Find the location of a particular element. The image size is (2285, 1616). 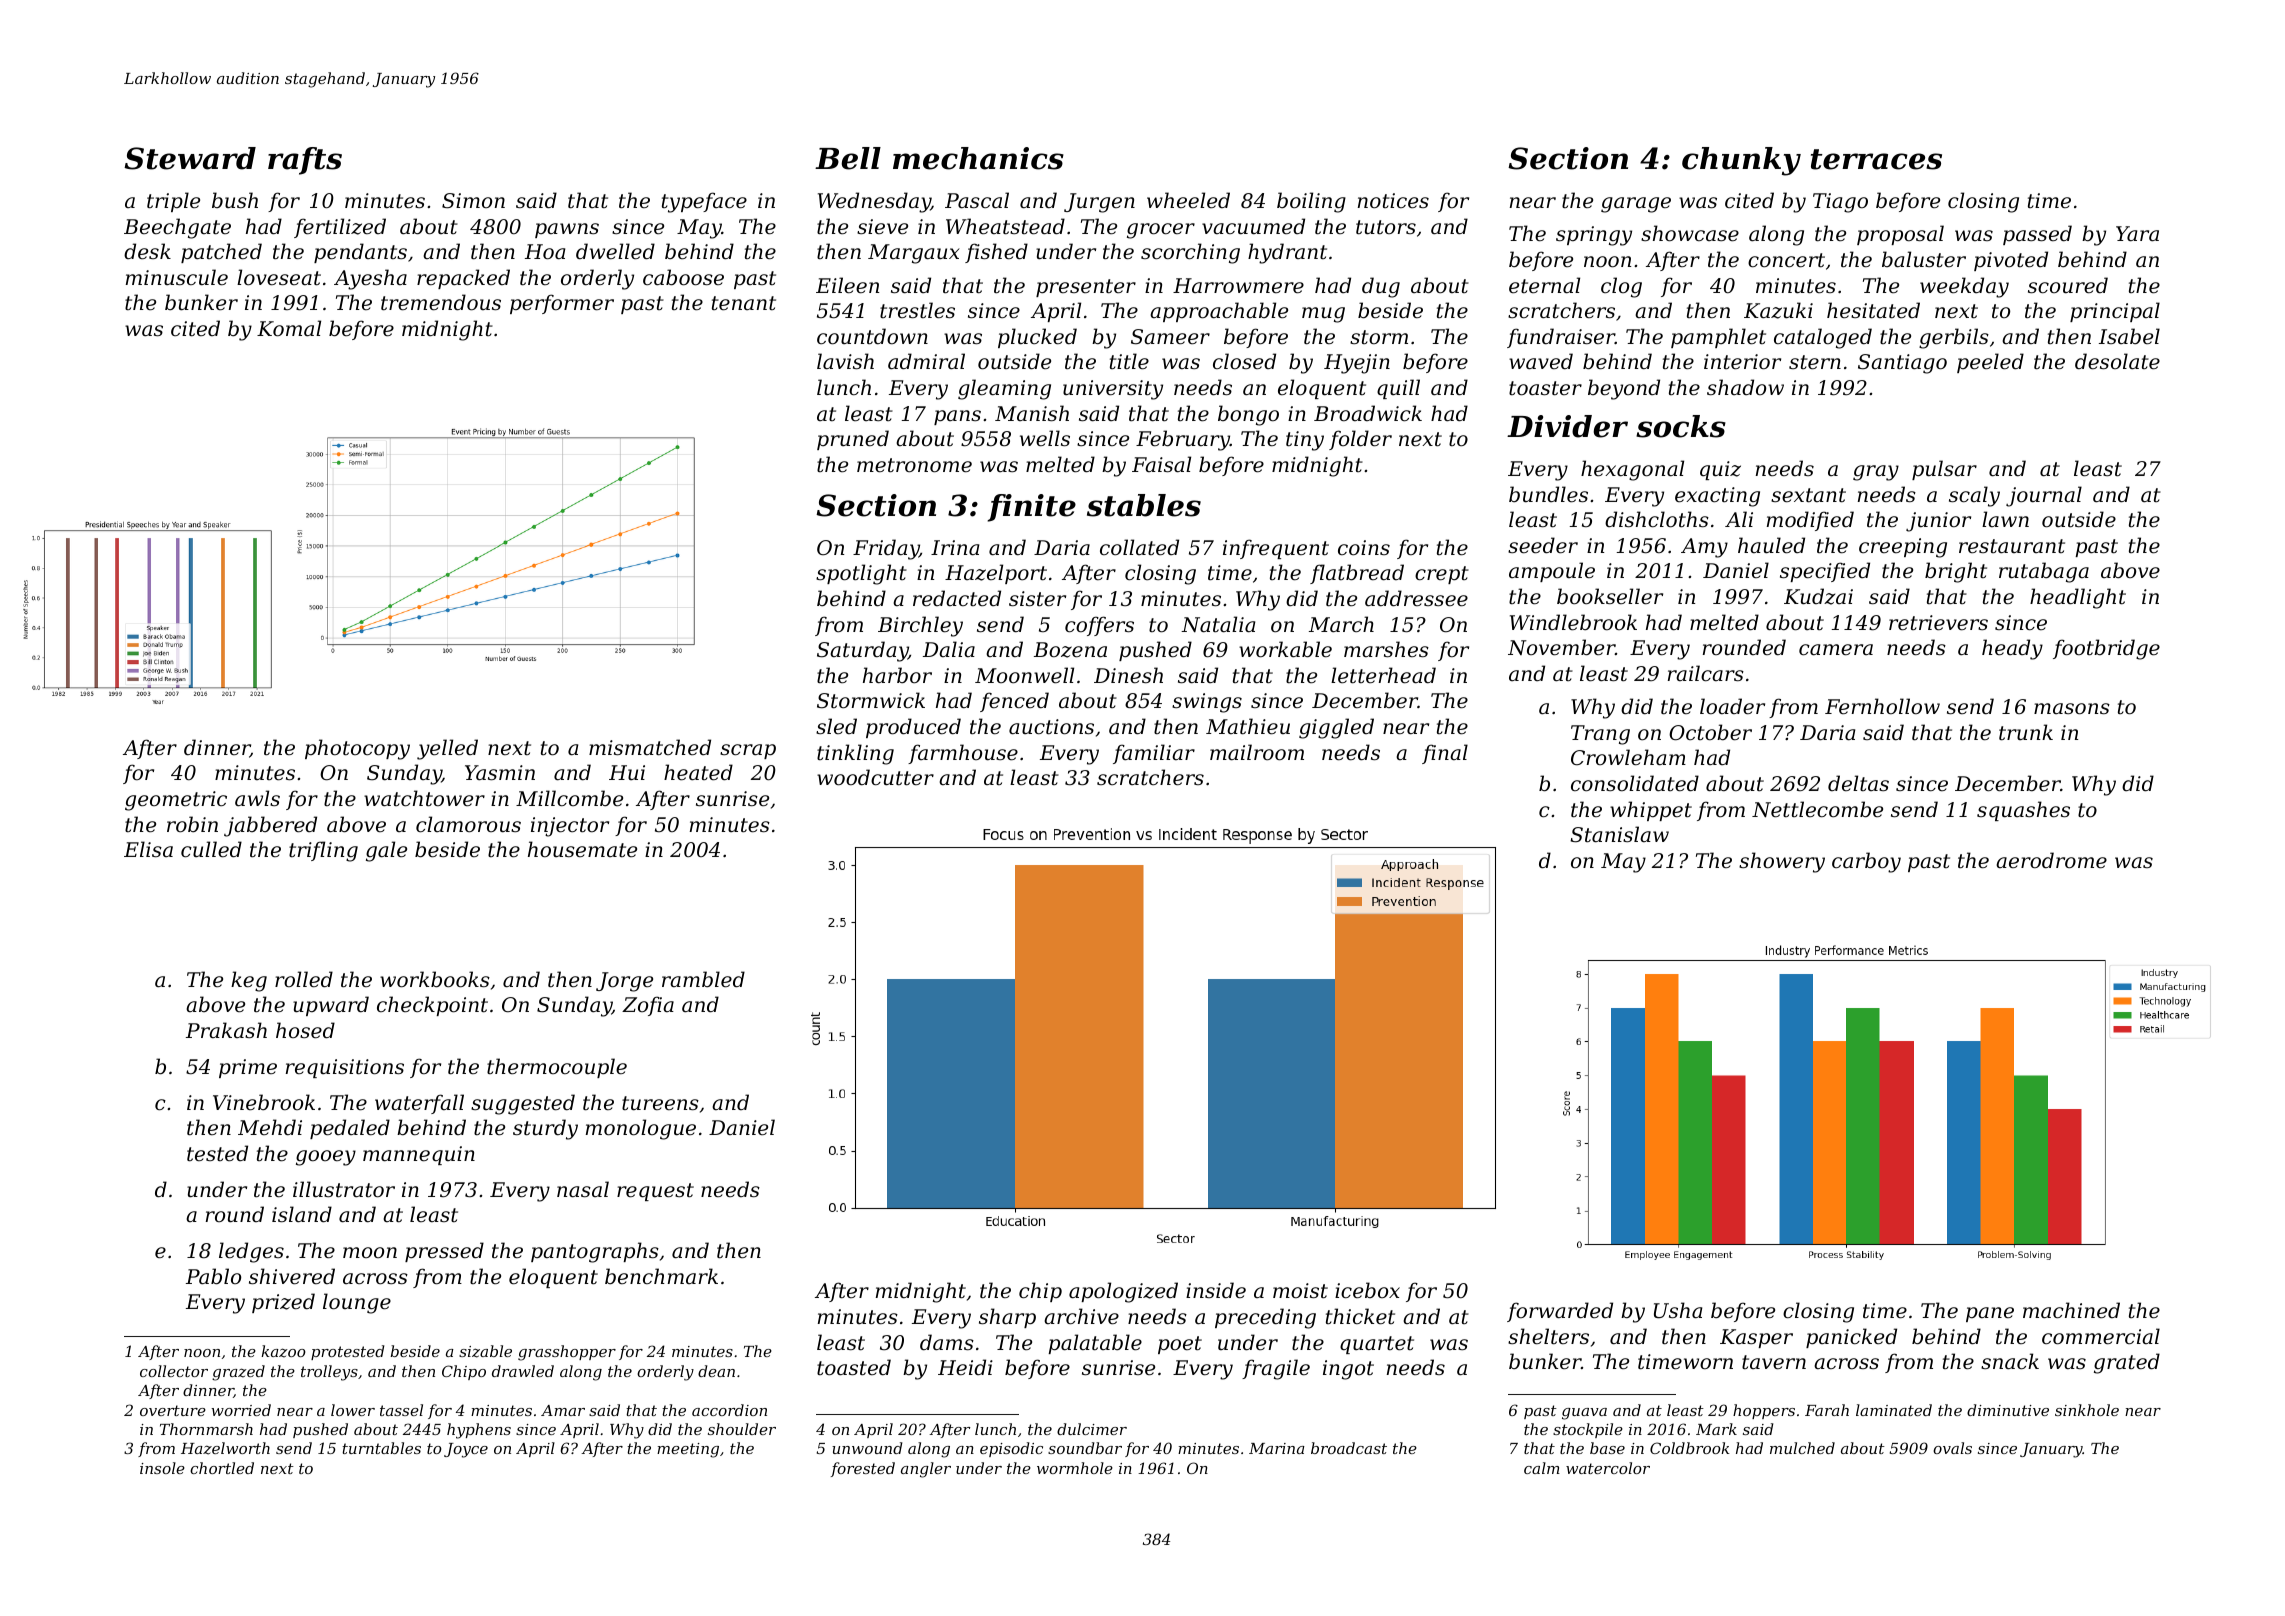

housemate is located at coordinates (582, 849).
